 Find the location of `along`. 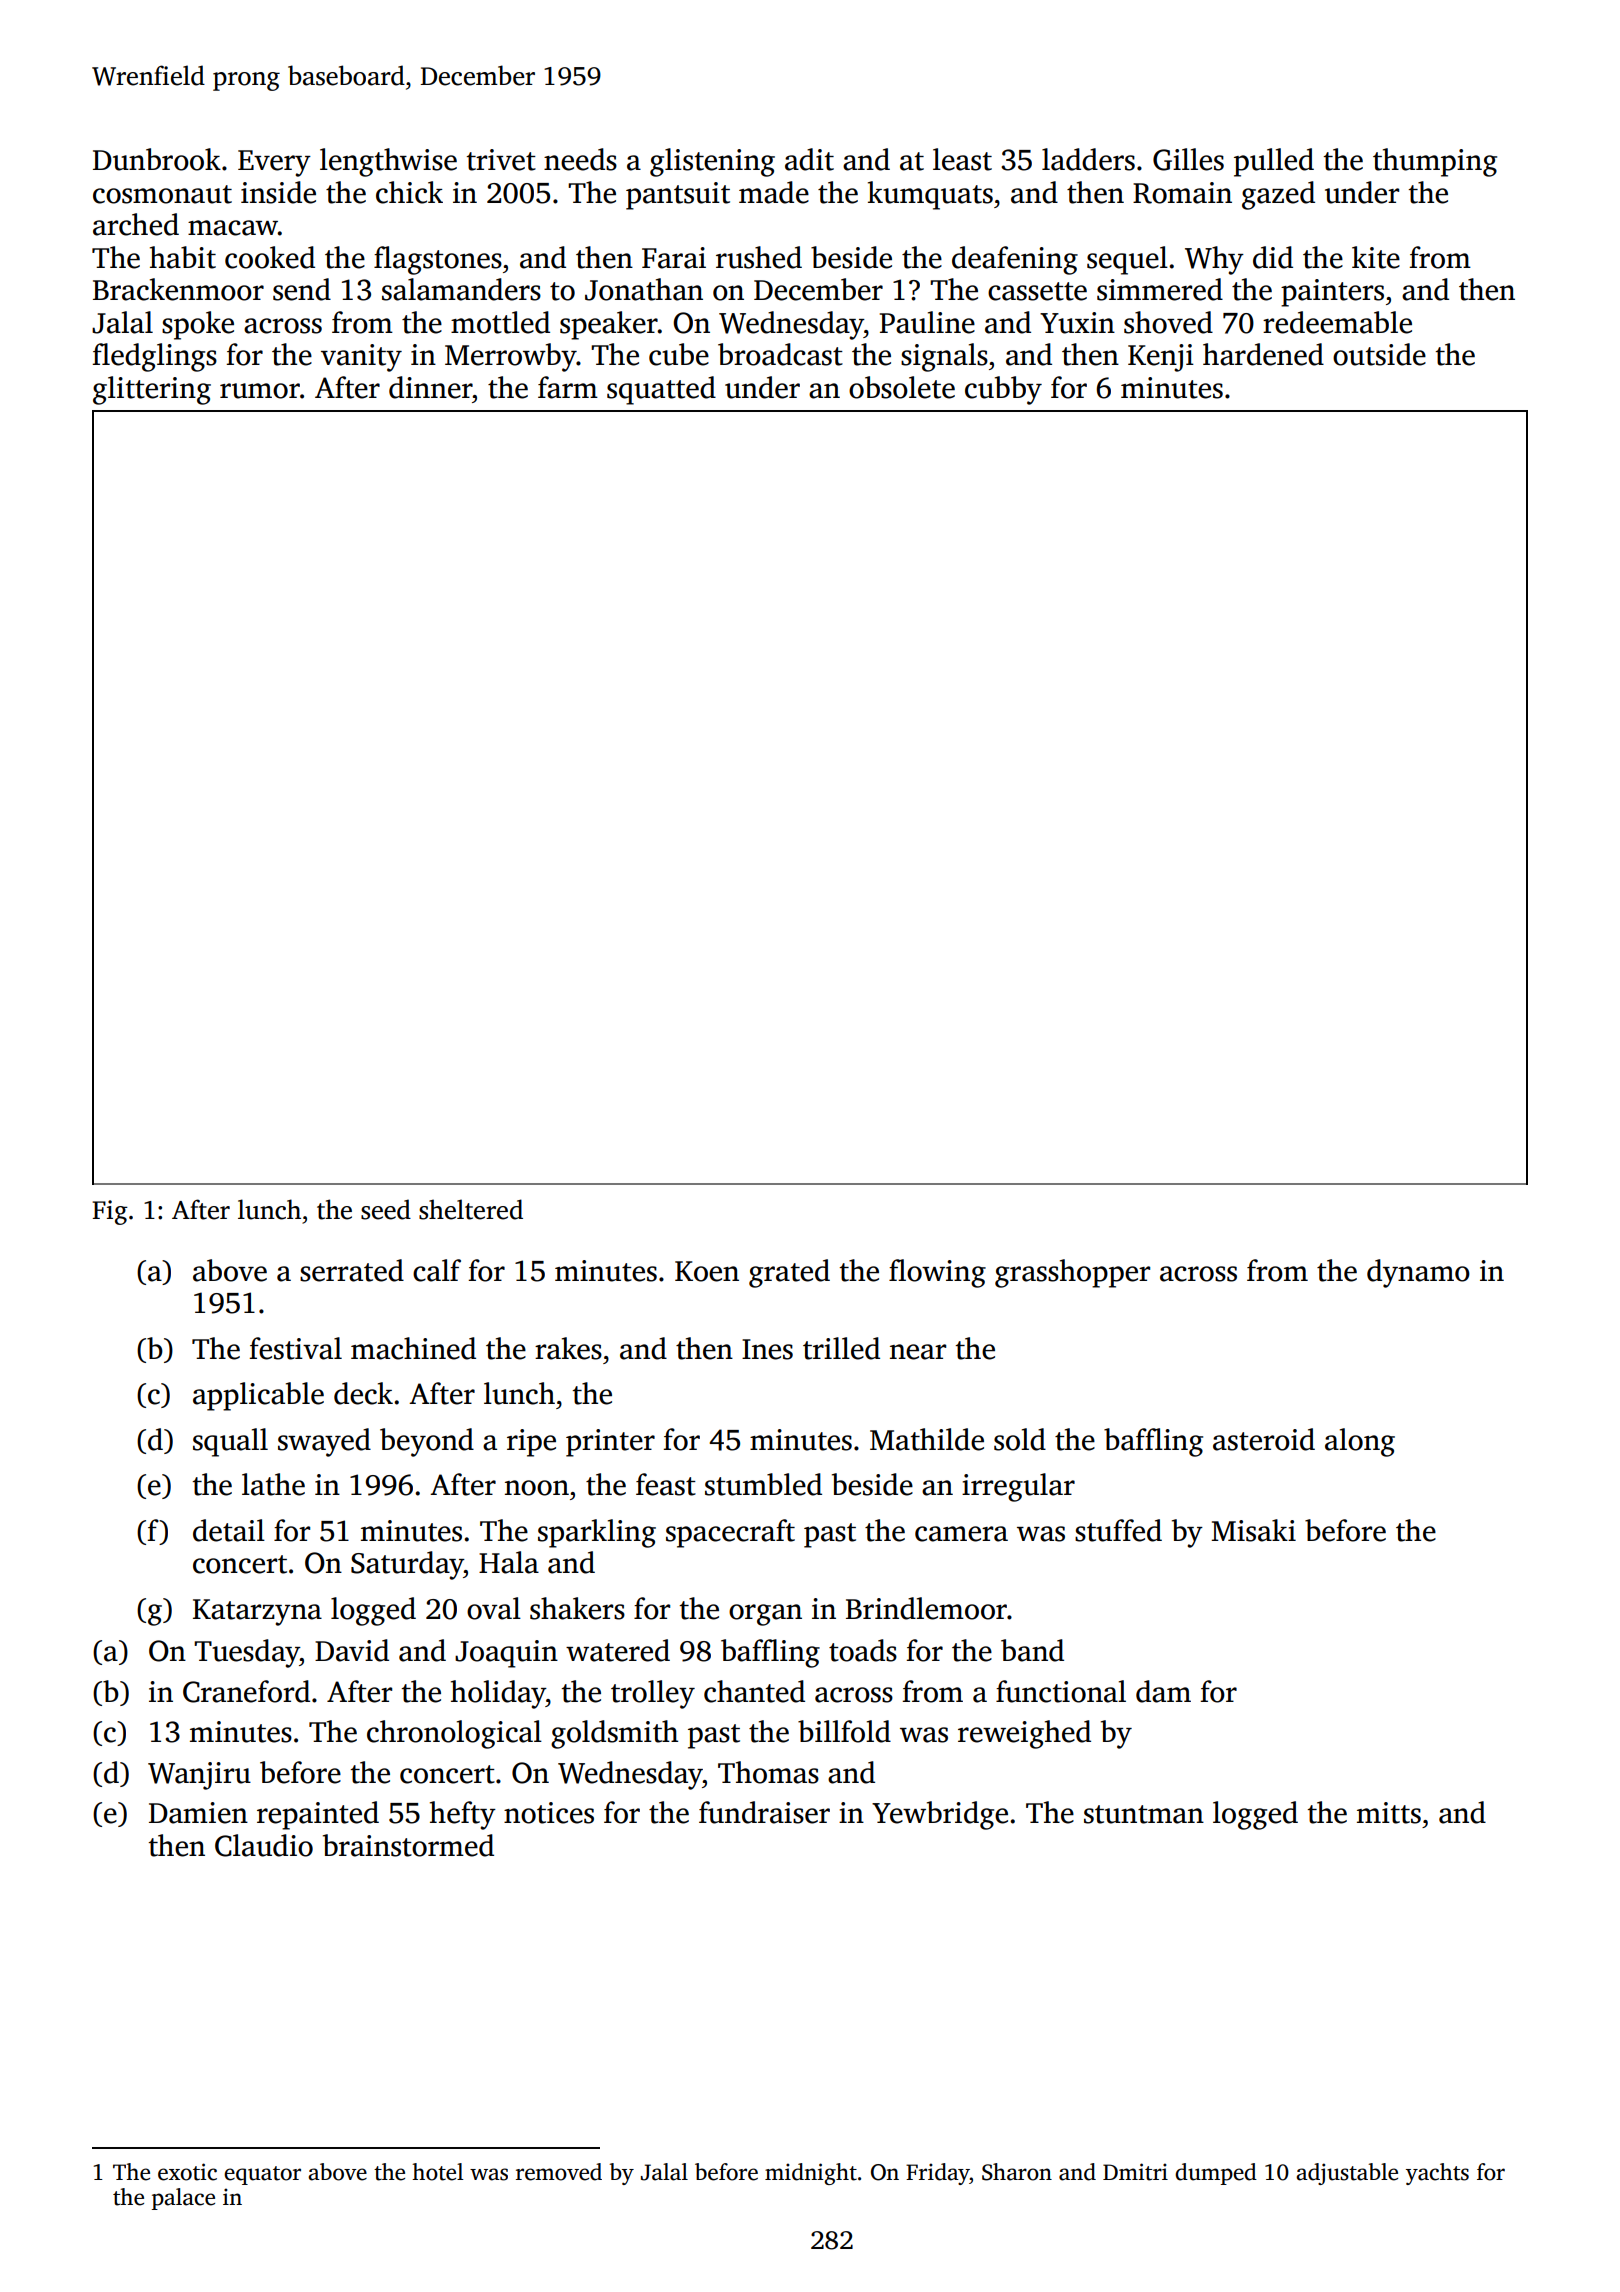

along is located at coordinates (1360, 1442).
